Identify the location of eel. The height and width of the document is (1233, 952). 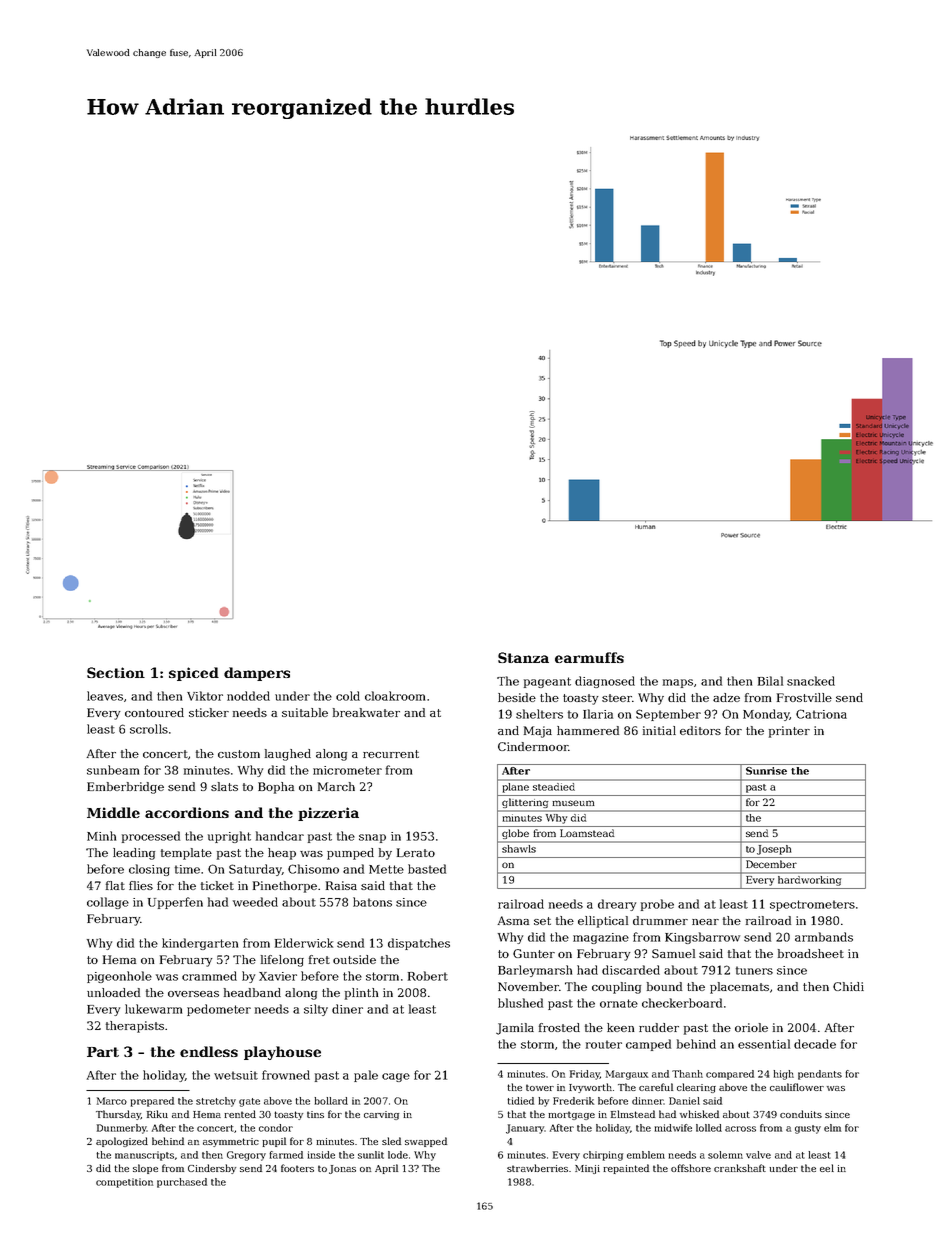
(827, 1168).
